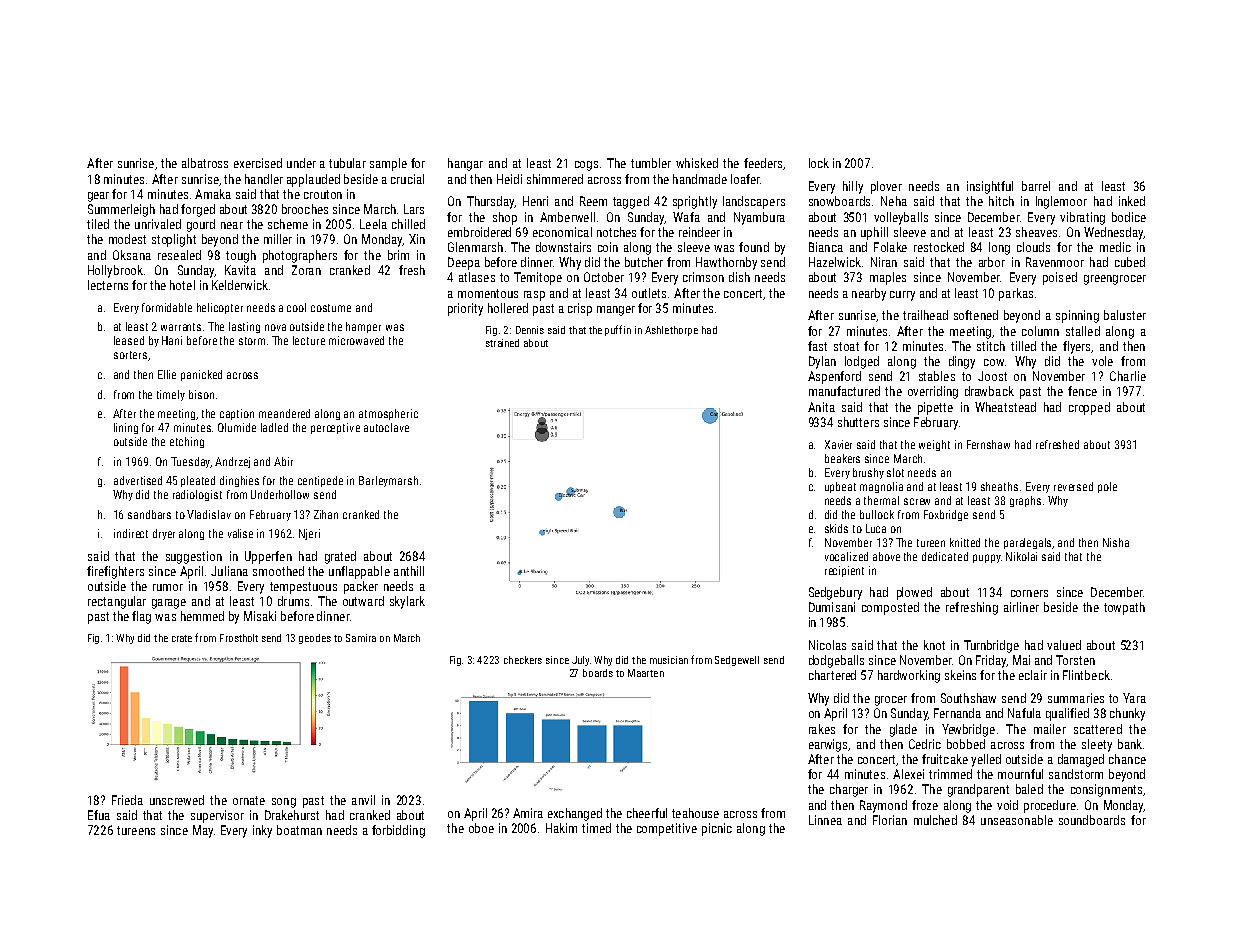  Describe the element at coordinates (651, 163) in the page. I see `tumbler` at that location.
